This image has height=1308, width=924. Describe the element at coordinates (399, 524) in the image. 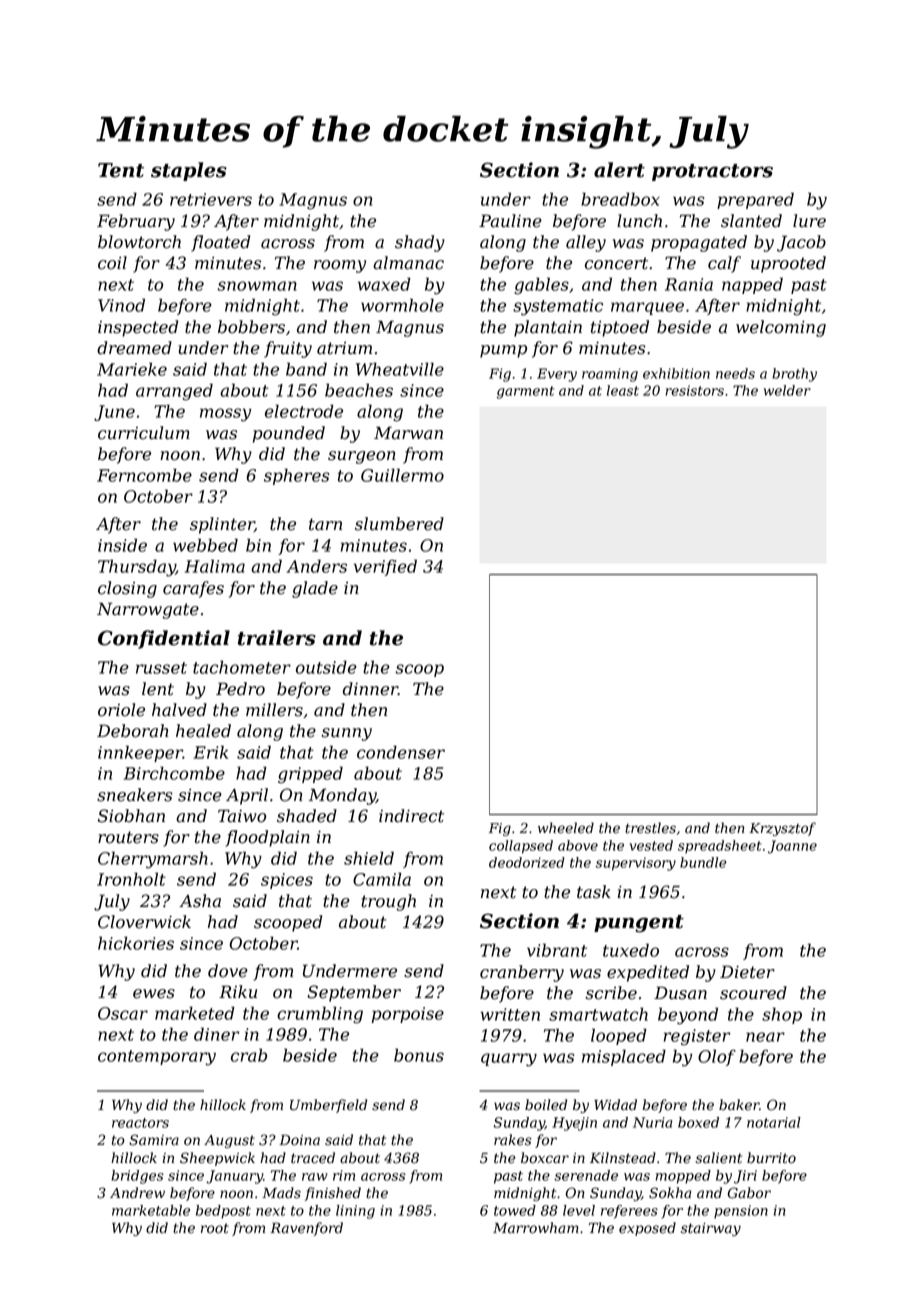

I see `slumbered` at that location.
